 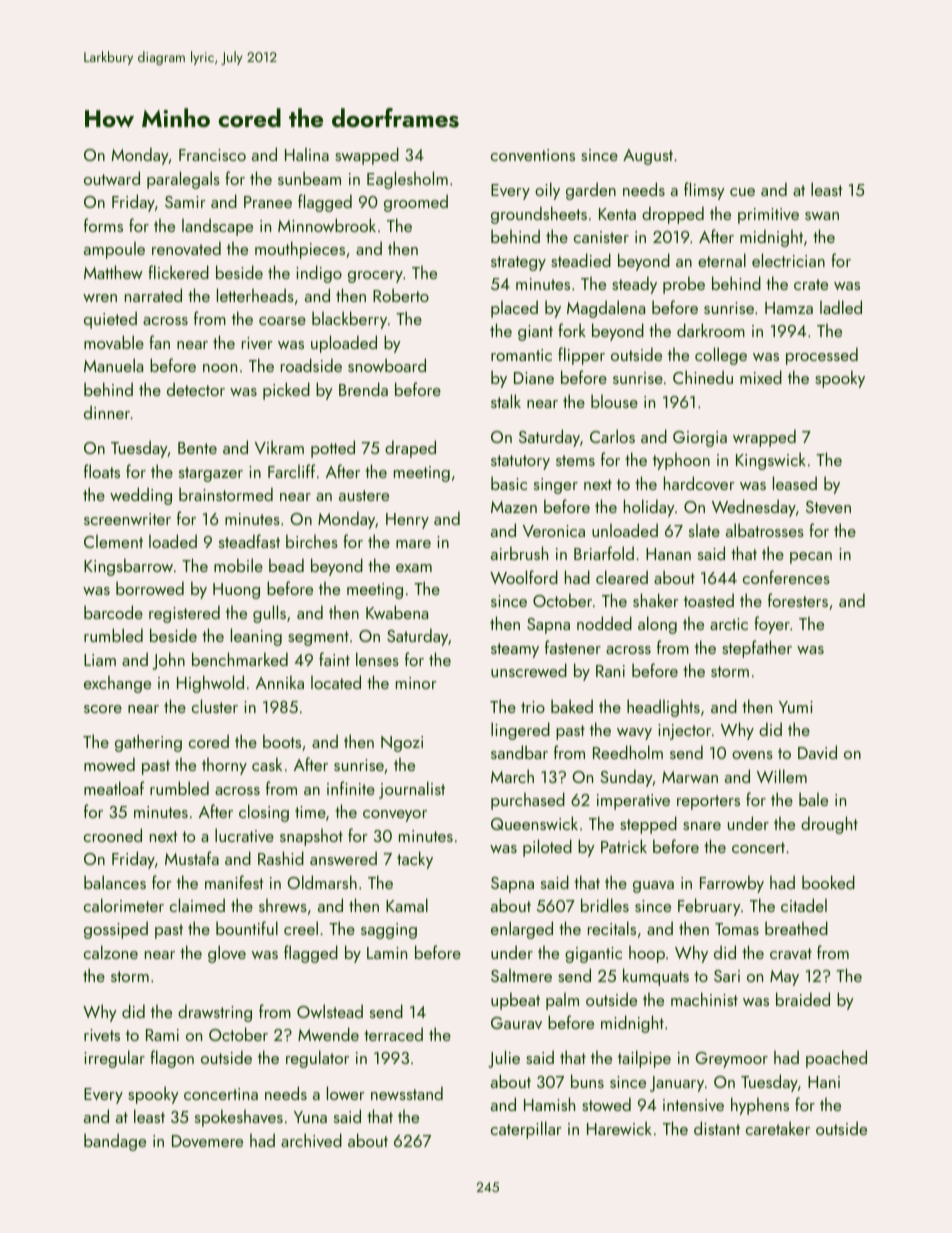 What do you see at coordinates (817, 752) in the page?
I see `David` at bounding box center [817, 752].
